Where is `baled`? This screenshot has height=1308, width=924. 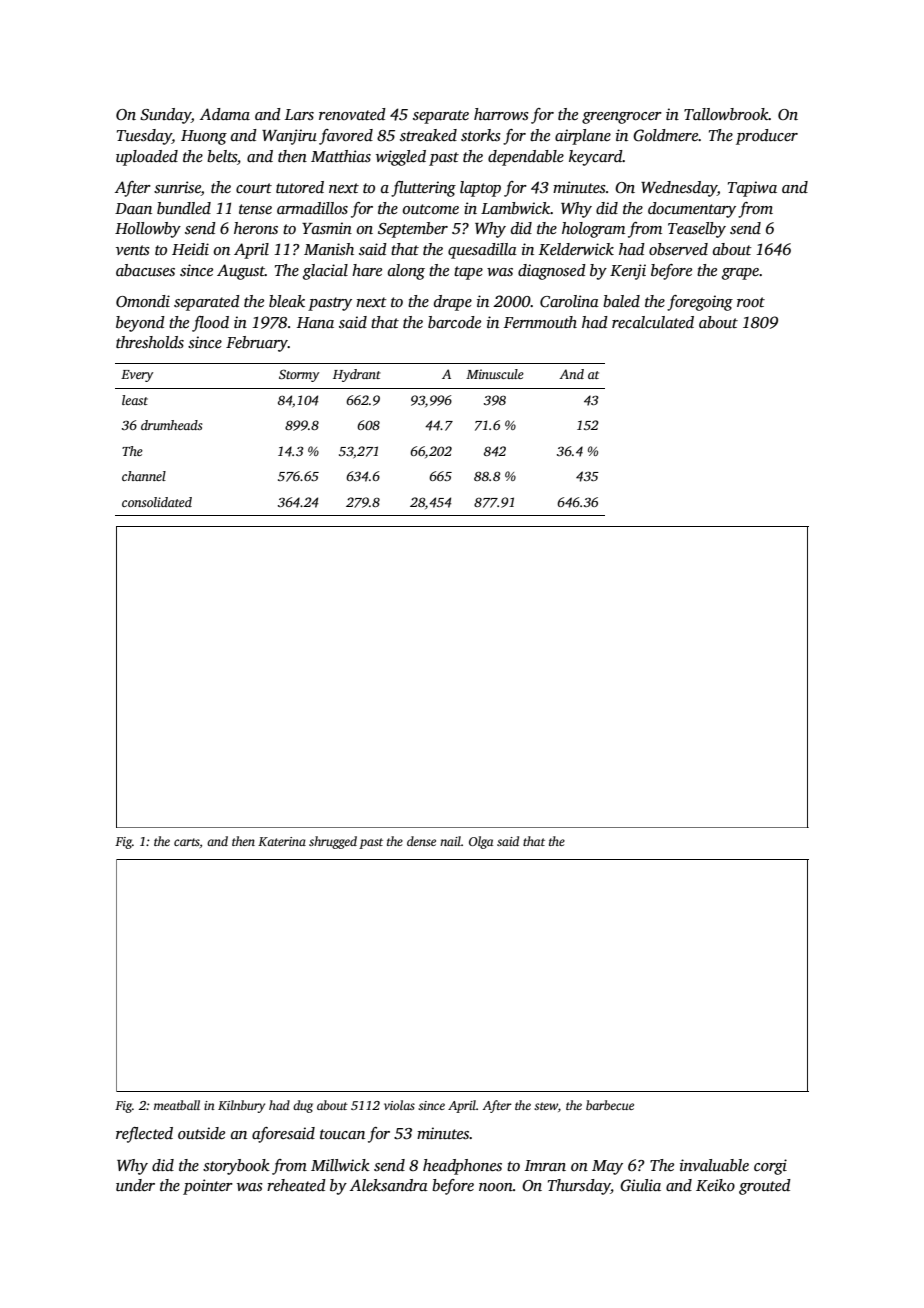
baled is located at coordinates (621, 301).
